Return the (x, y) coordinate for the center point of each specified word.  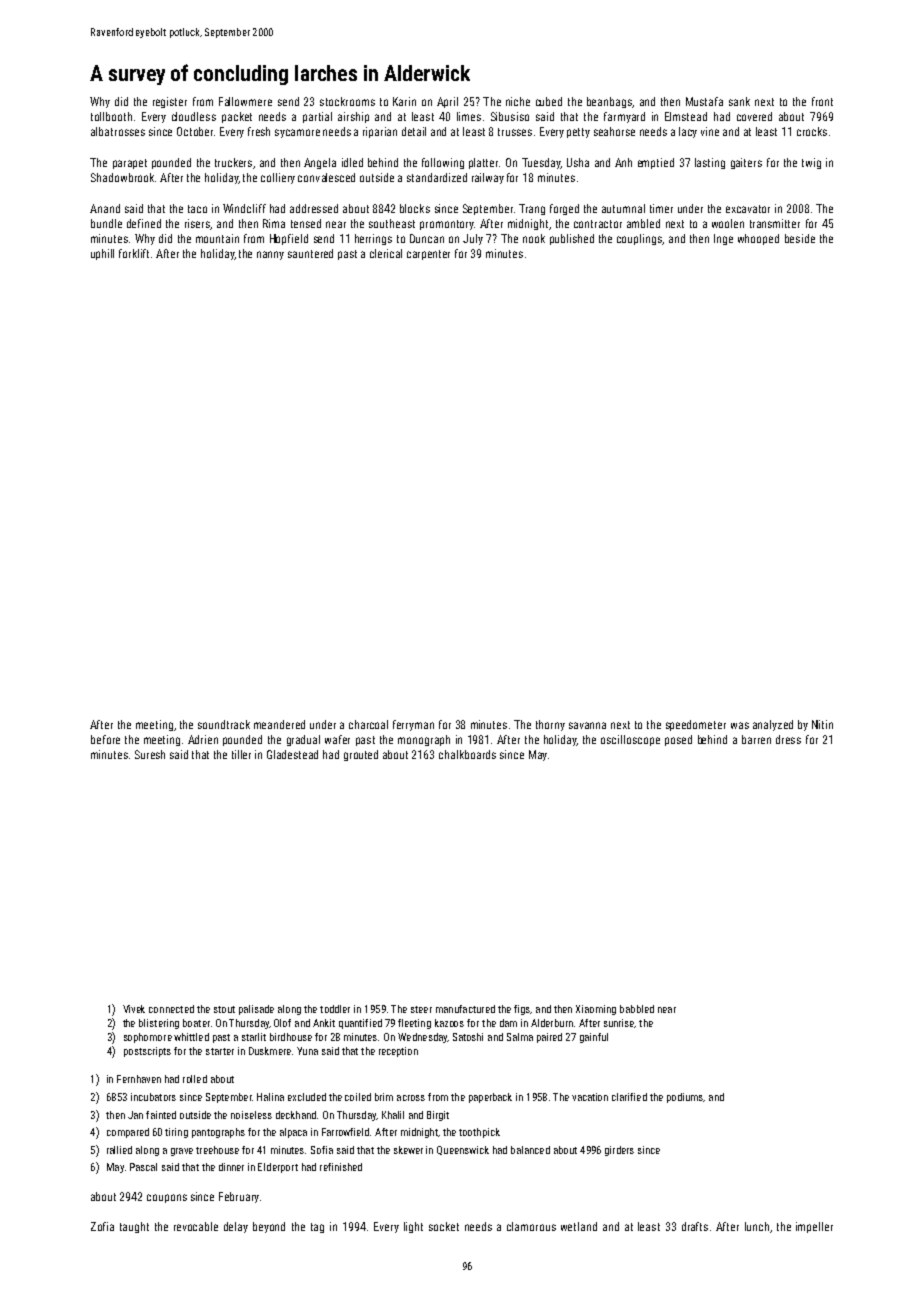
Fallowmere (245, 101)
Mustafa (704, 101)
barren (756, 739)
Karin (404, 101)
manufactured (465, 1009)
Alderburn (552, 1023)
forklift (134, 253)
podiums (685, 1098)
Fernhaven (139, 1079)
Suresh (150, 754)
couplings (639, 239)
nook (534, 238)
